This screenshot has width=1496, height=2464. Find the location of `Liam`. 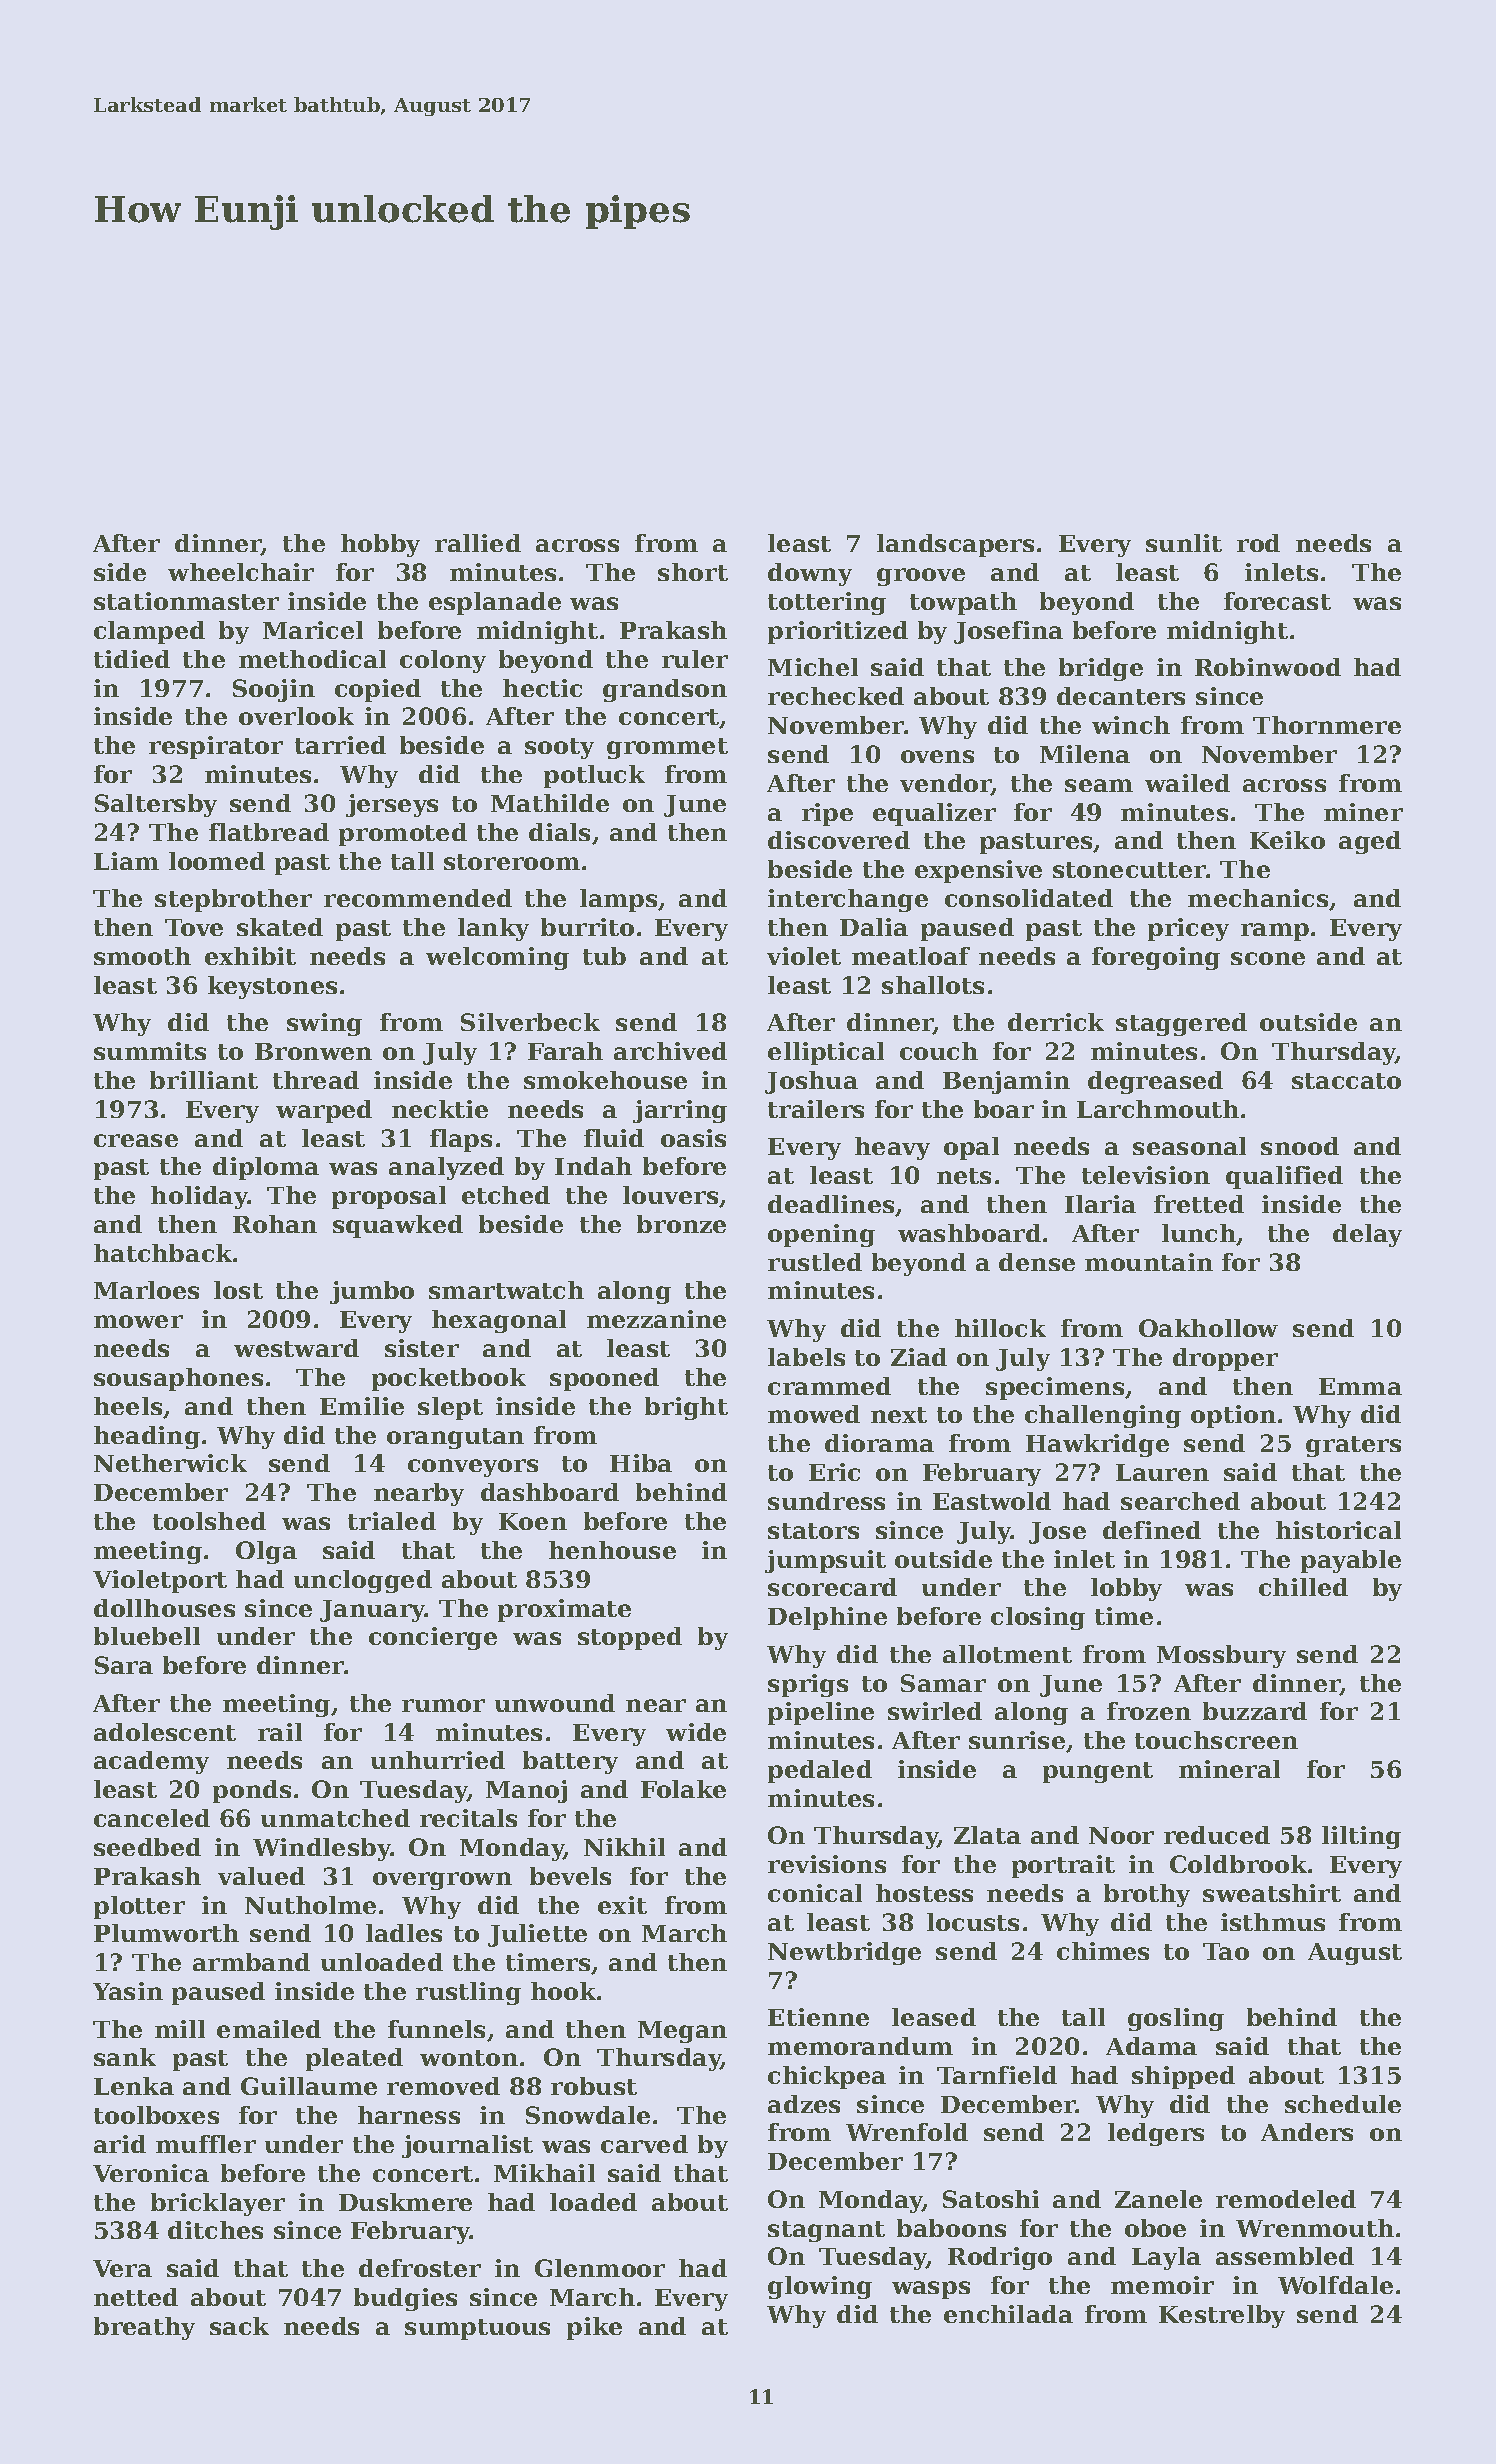

Liam is located at coordinates (126, 861).
